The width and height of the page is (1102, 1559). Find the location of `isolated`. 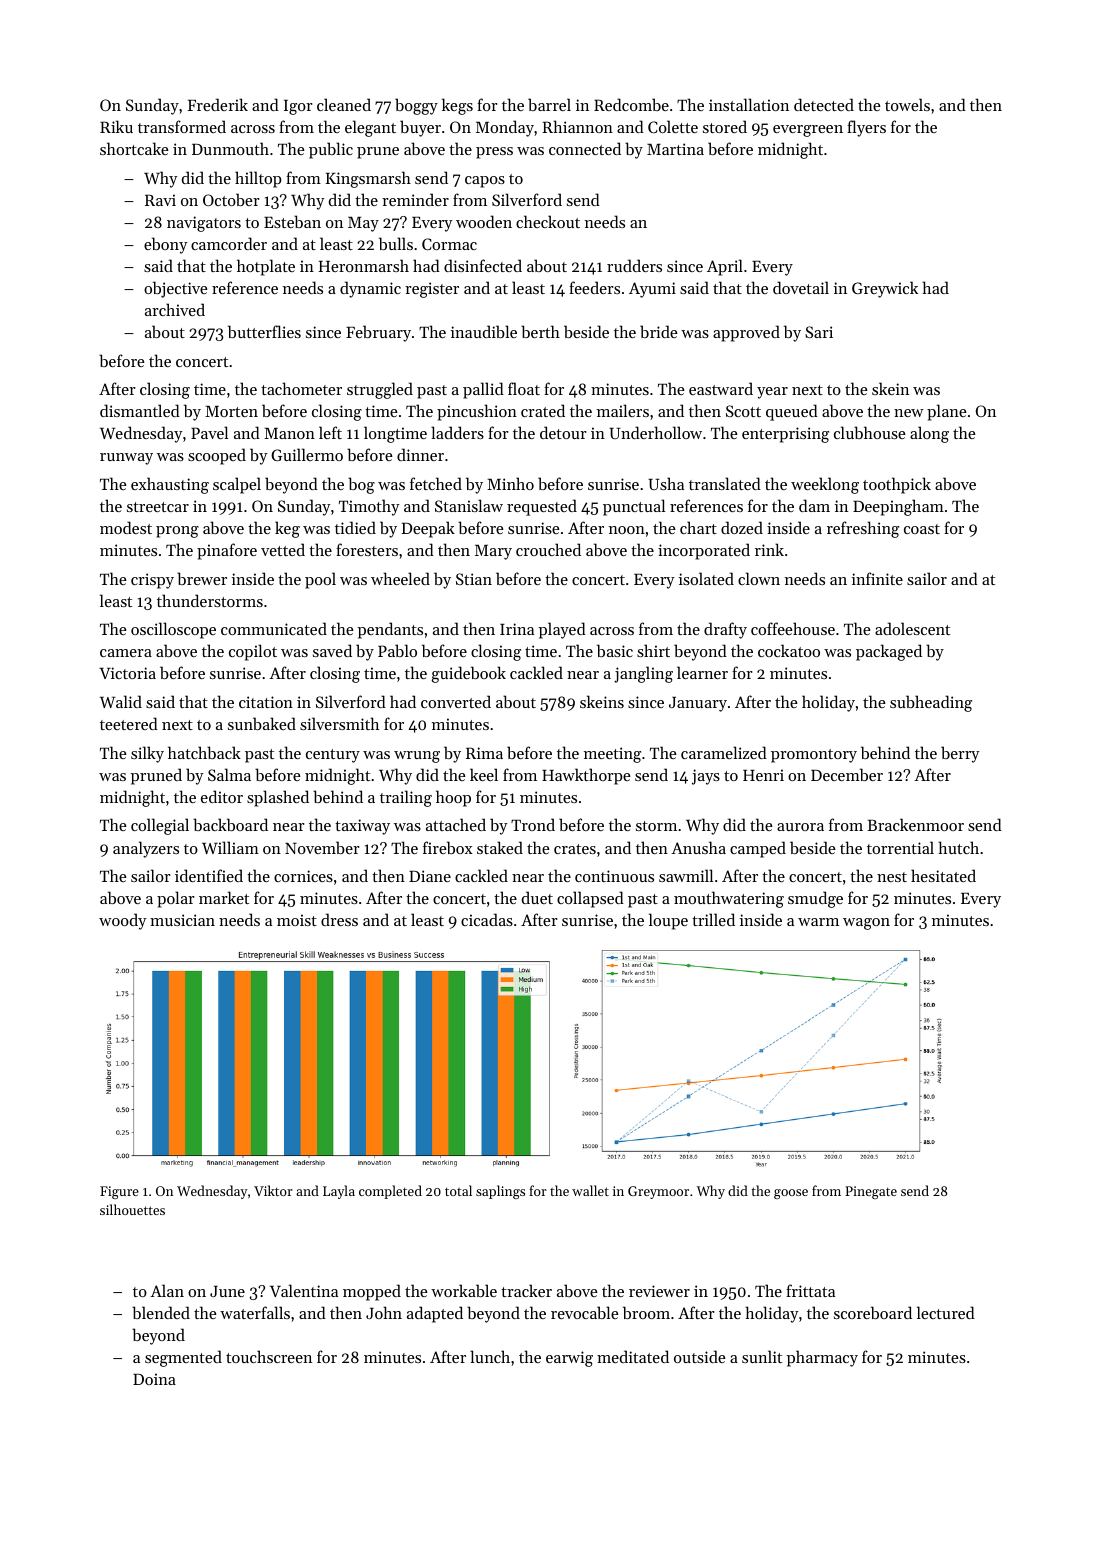

isolated is located at coordinates (706, 578).
